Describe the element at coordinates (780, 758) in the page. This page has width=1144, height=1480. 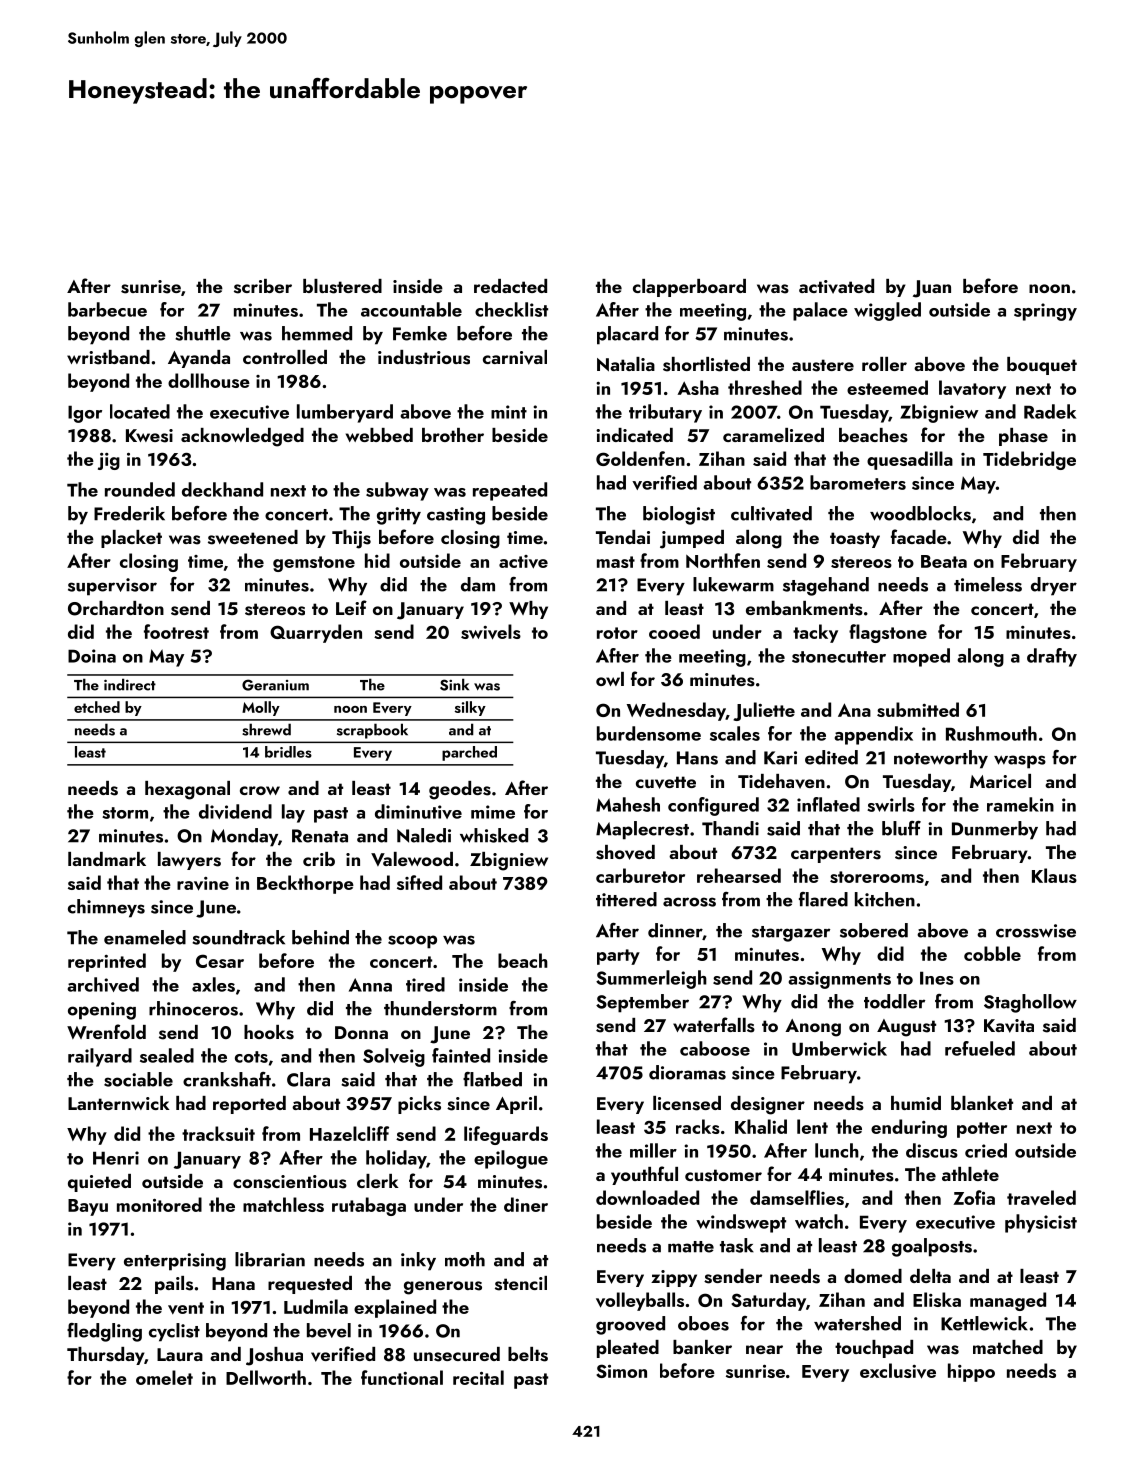
I see `Kari` at that location.
